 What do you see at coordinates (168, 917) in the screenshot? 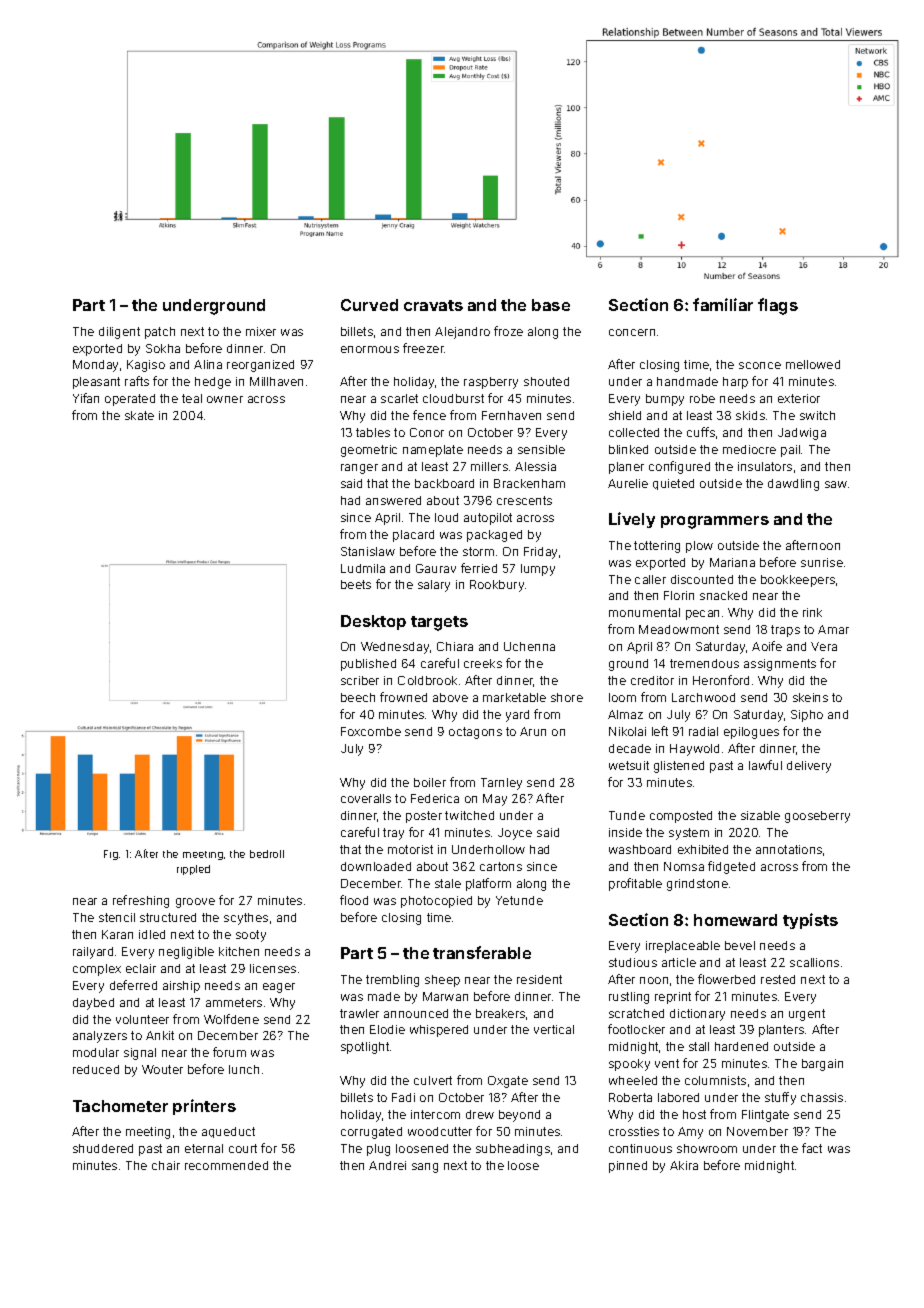
I see `structured` at bounding box center [168, 917].
